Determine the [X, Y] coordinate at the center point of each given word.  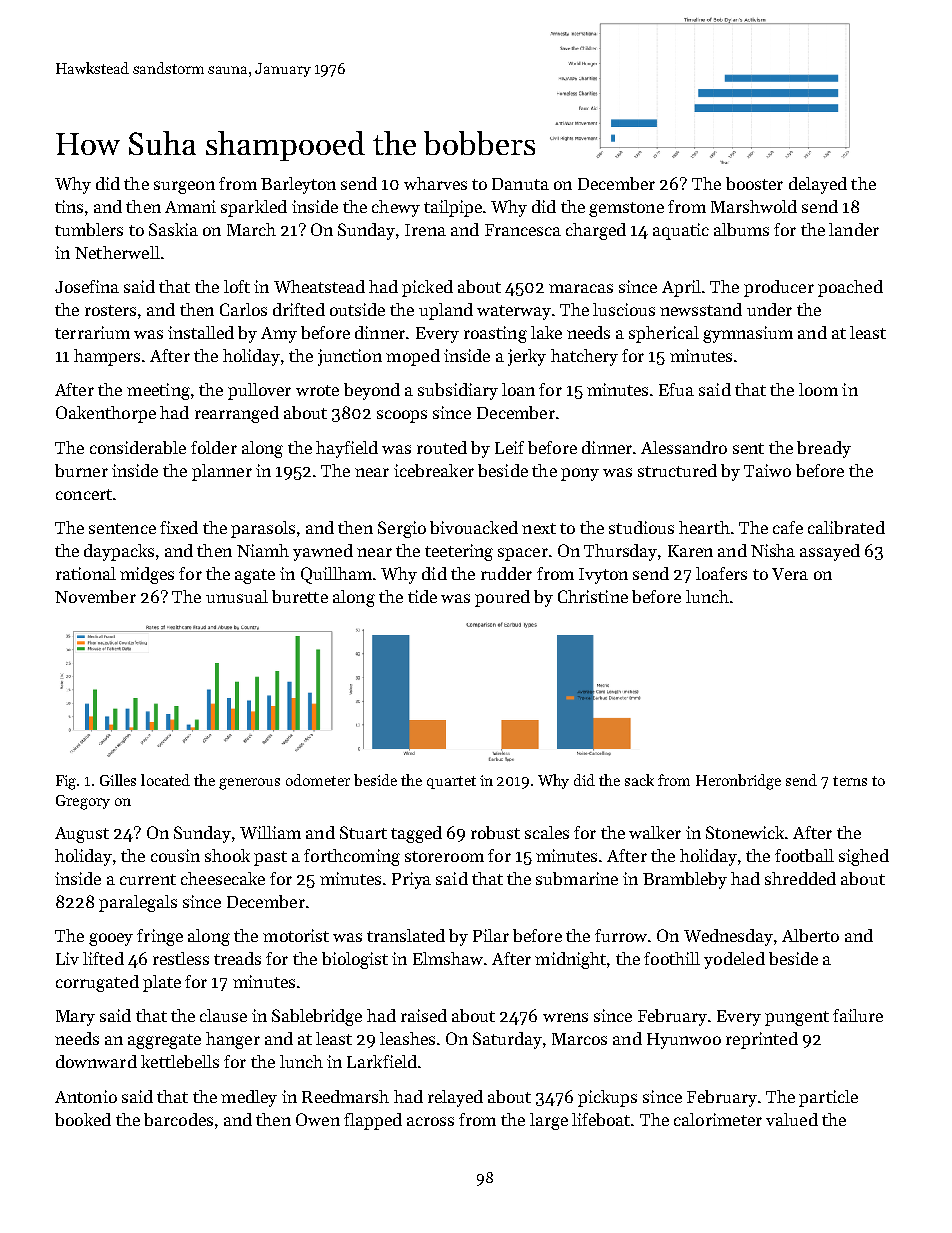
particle [828, 1098]
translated [406, 935]
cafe [788, 527]
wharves [435, 183]
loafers [721, 573]
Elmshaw [448, 958]
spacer [523, 554]
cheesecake [223, 878]
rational [86, 573]
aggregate [164, 1041]
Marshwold [754, 206]
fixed [179, 527]
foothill [672, 958]
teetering [459, 552]
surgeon [184, 187]
